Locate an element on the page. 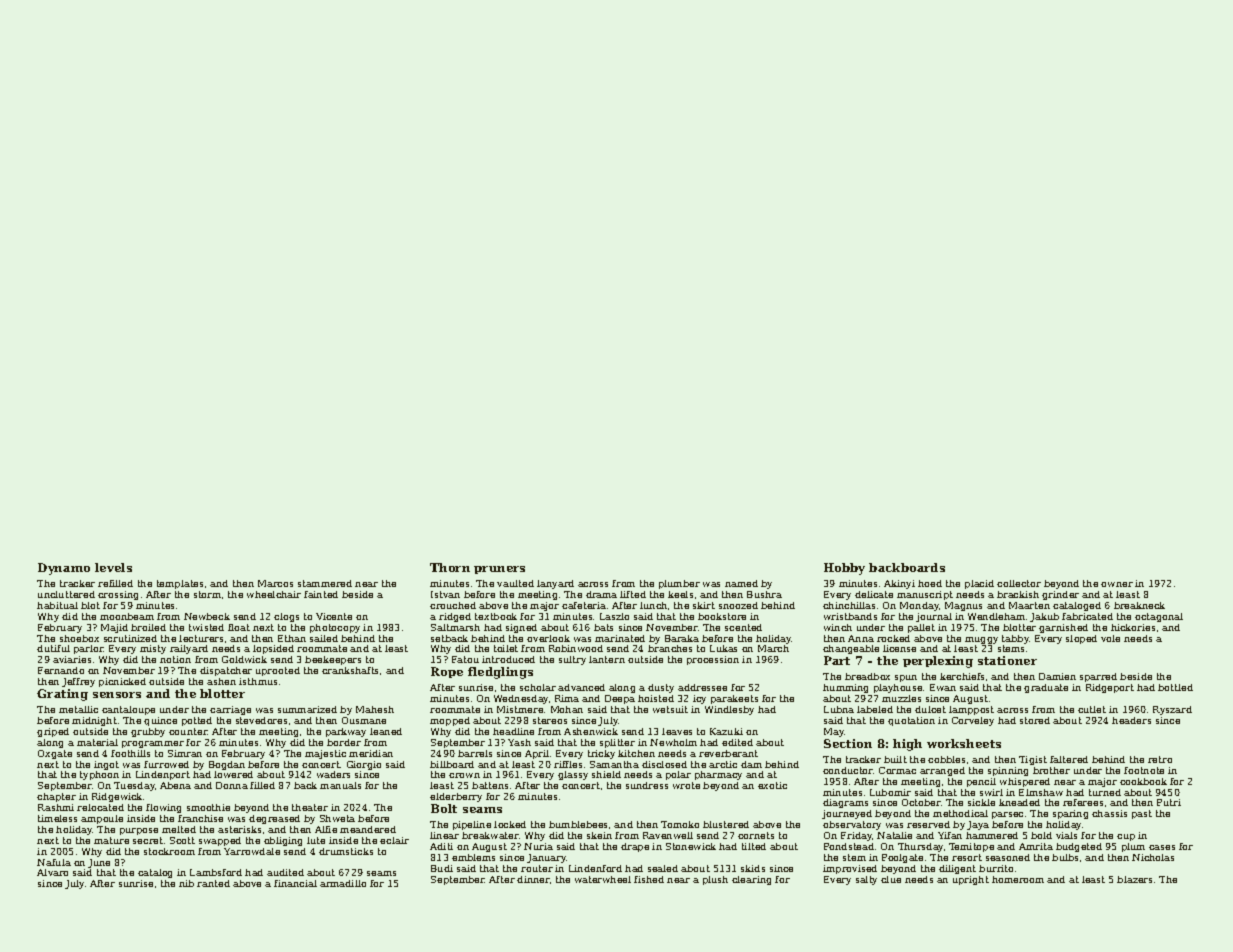 Image resolution: width=1233 pixels, height=952 pixels. diligent is located at coordinates (957, 869).
